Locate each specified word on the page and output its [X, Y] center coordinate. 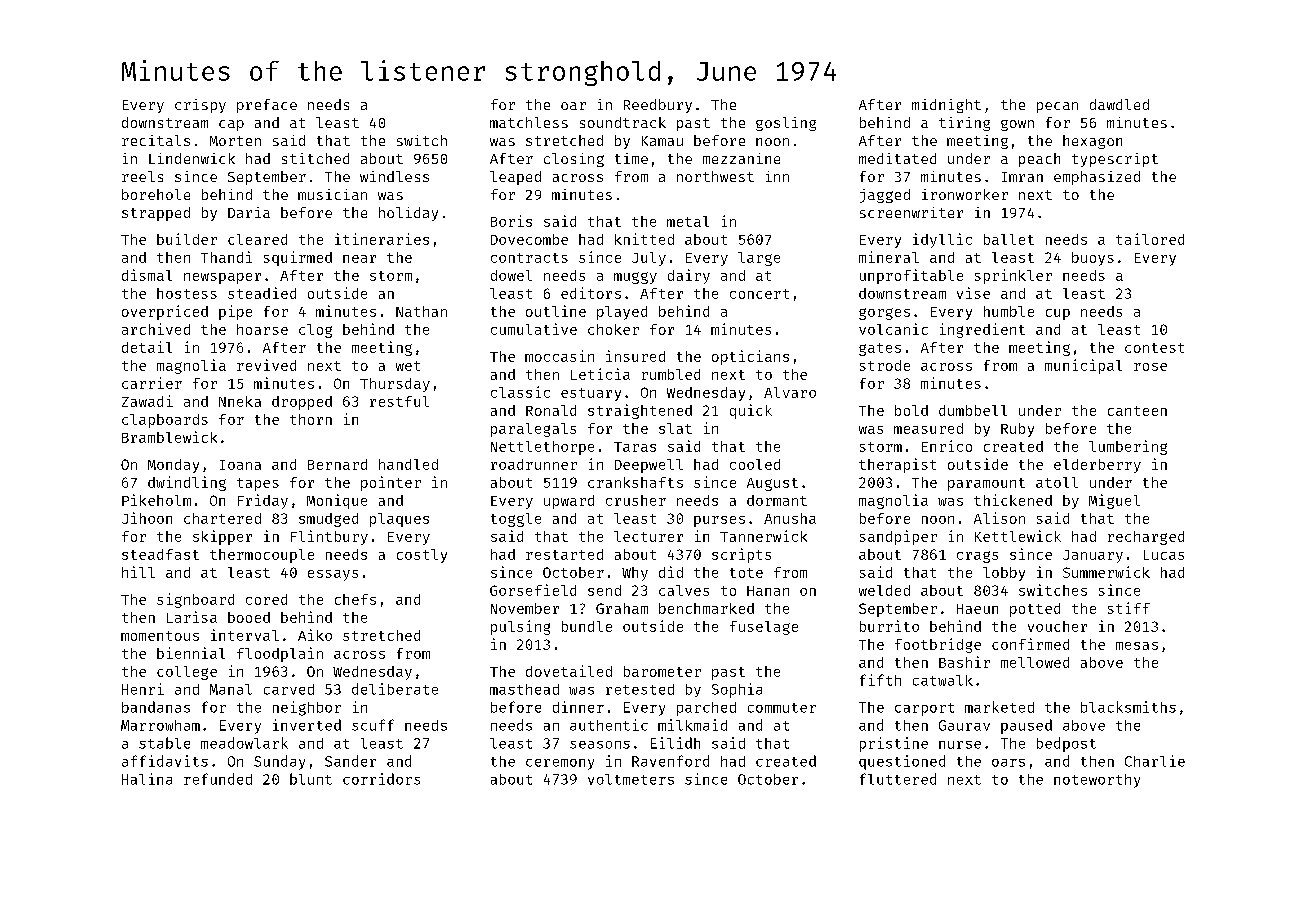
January [1093, 556]
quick [751, 411]
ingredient [982, 330]
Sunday [279, 762]
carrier [152, 383]
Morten [235, 141]
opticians [750, 357]
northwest [715, 176]
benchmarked [706, 608]
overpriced [165, 312]
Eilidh [675, 743]
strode [885, 365]
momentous [160, 636]
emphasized [1097, 178]
